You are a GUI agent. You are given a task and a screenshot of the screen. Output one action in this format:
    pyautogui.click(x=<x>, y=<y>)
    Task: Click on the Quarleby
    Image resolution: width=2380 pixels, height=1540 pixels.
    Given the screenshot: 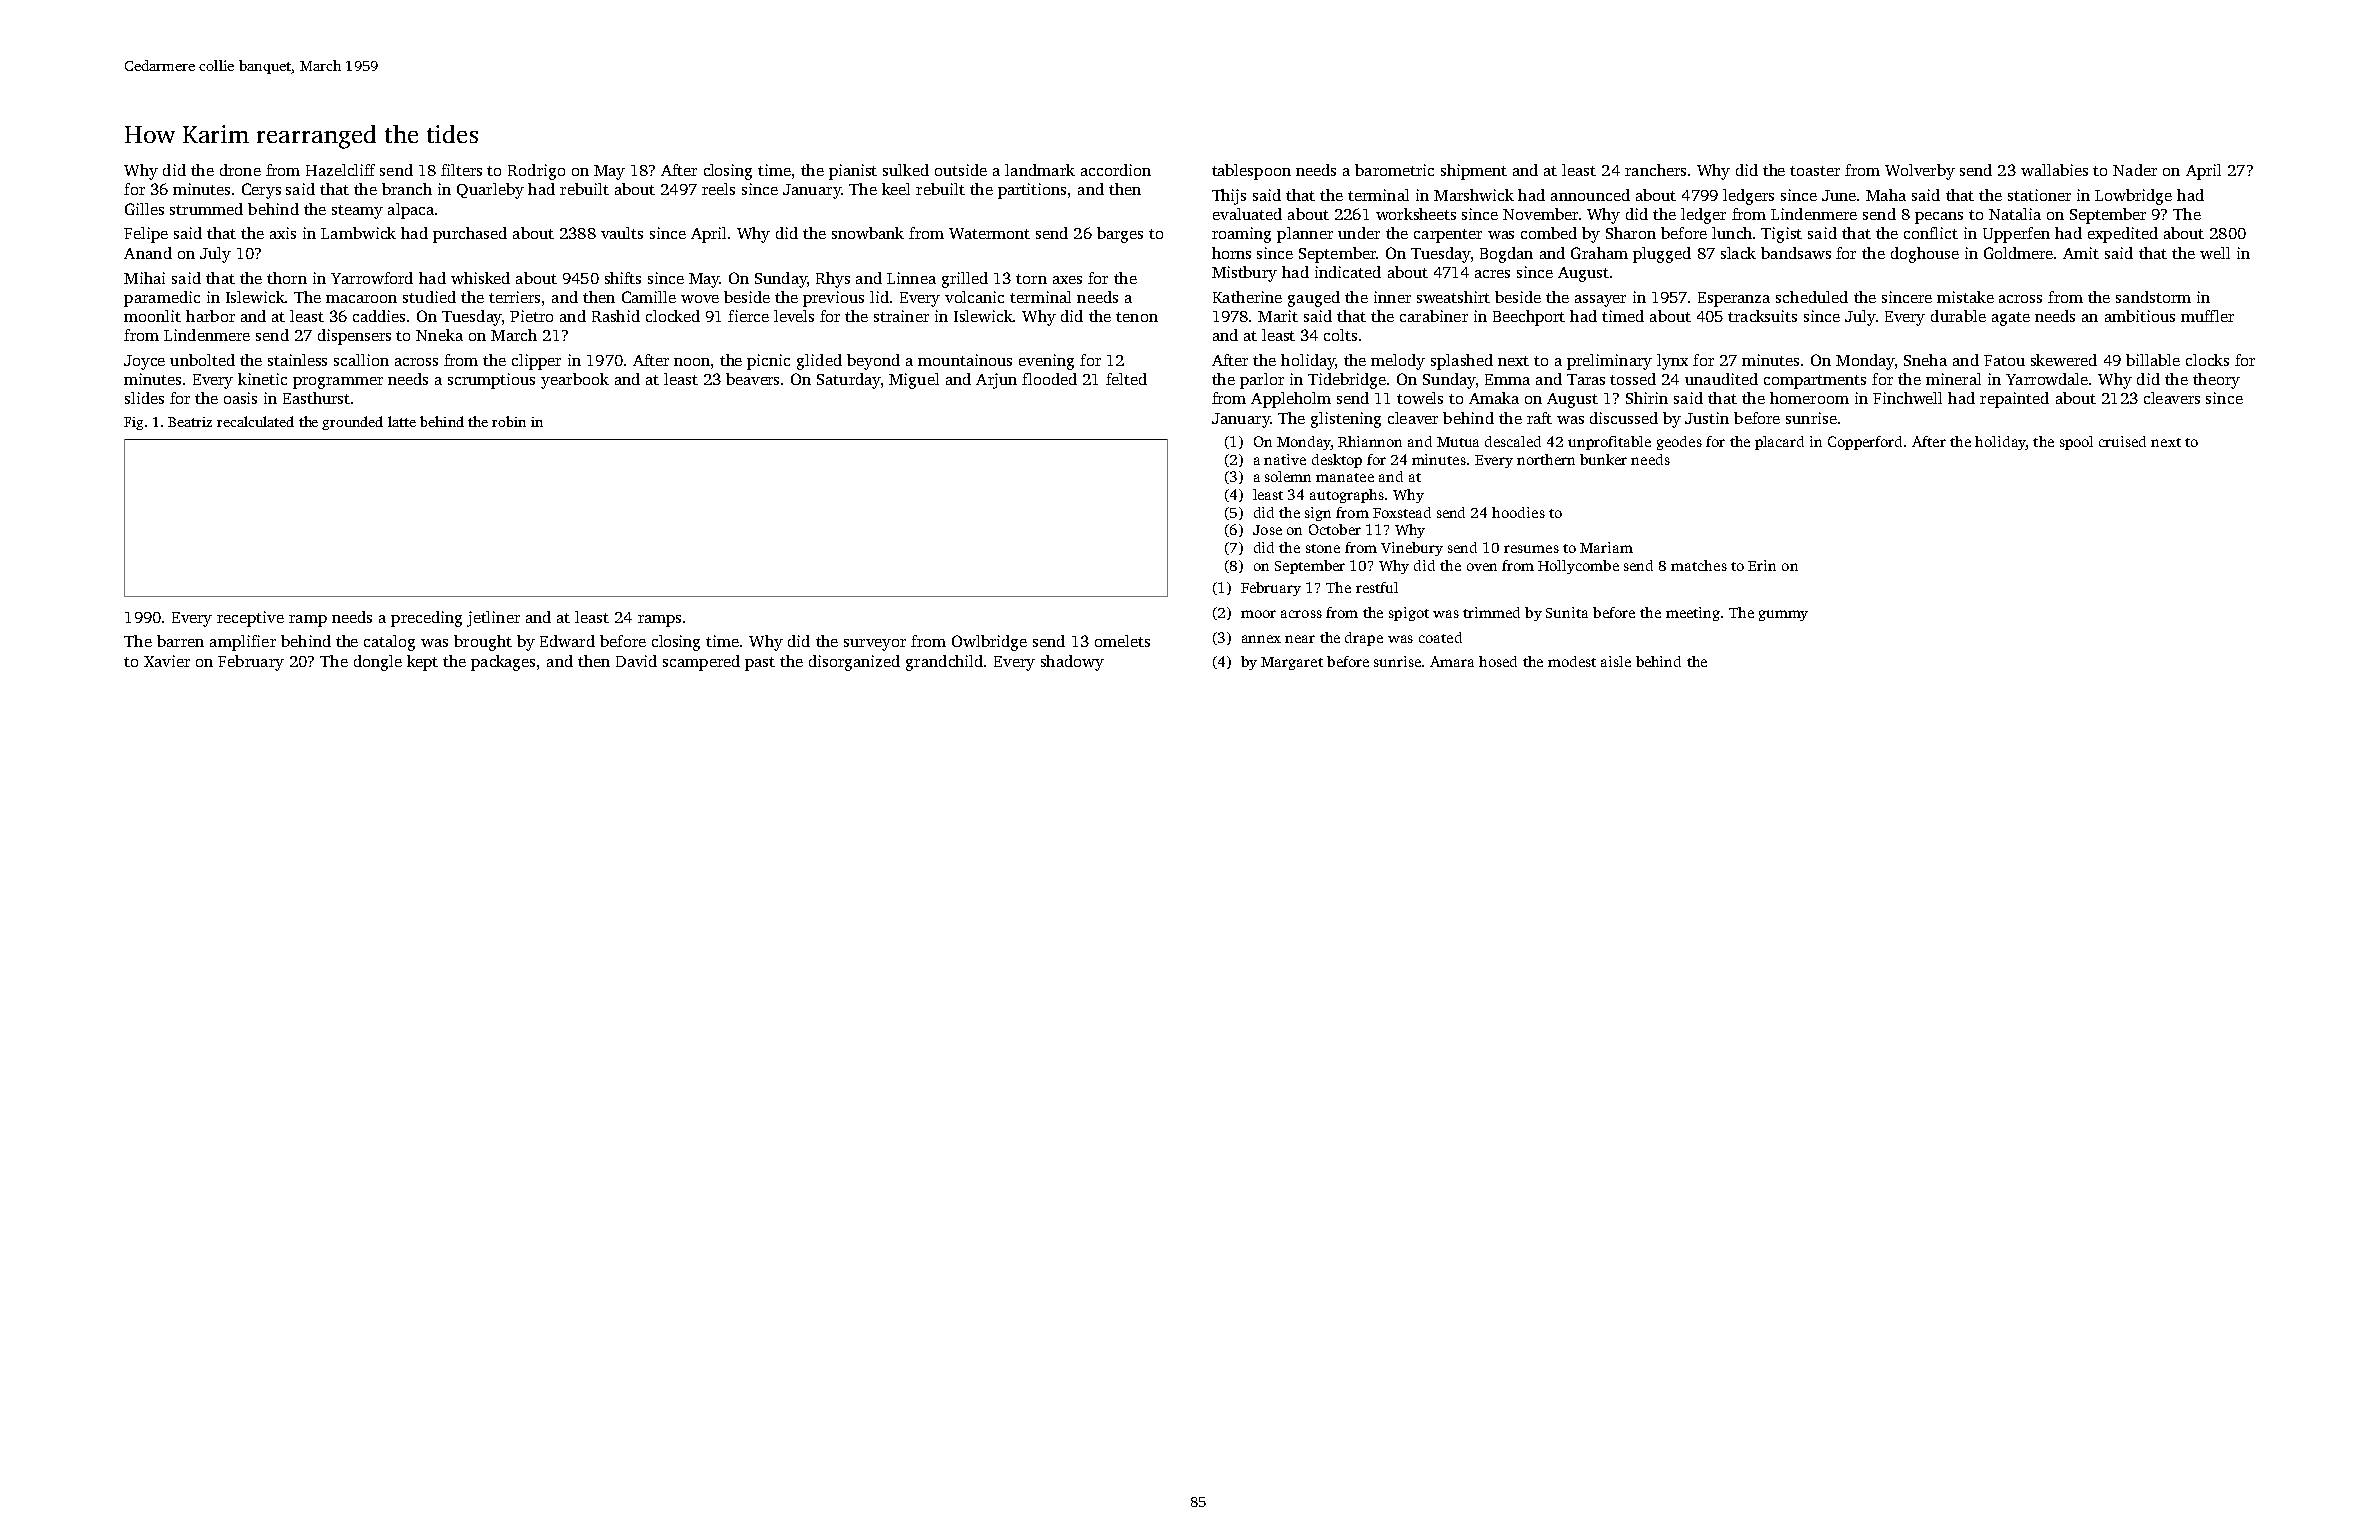 What is the action you would take?
    pyautogui.click(x=490, y=191)
